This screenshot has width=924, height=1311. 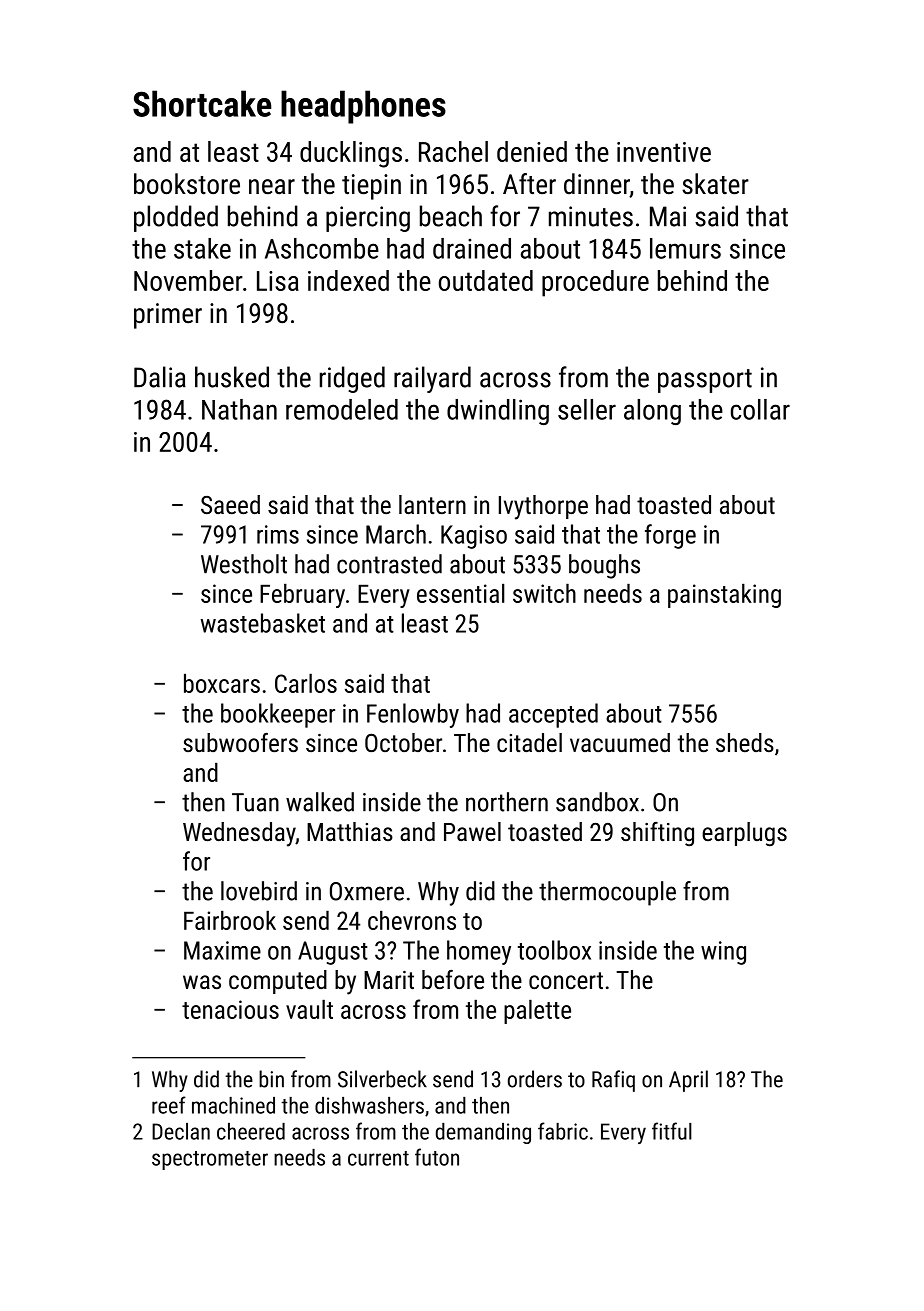 What do you see at coordinates (363, 107) in the screenshot?
I see `headphones` at bounding box center [363, 107].
